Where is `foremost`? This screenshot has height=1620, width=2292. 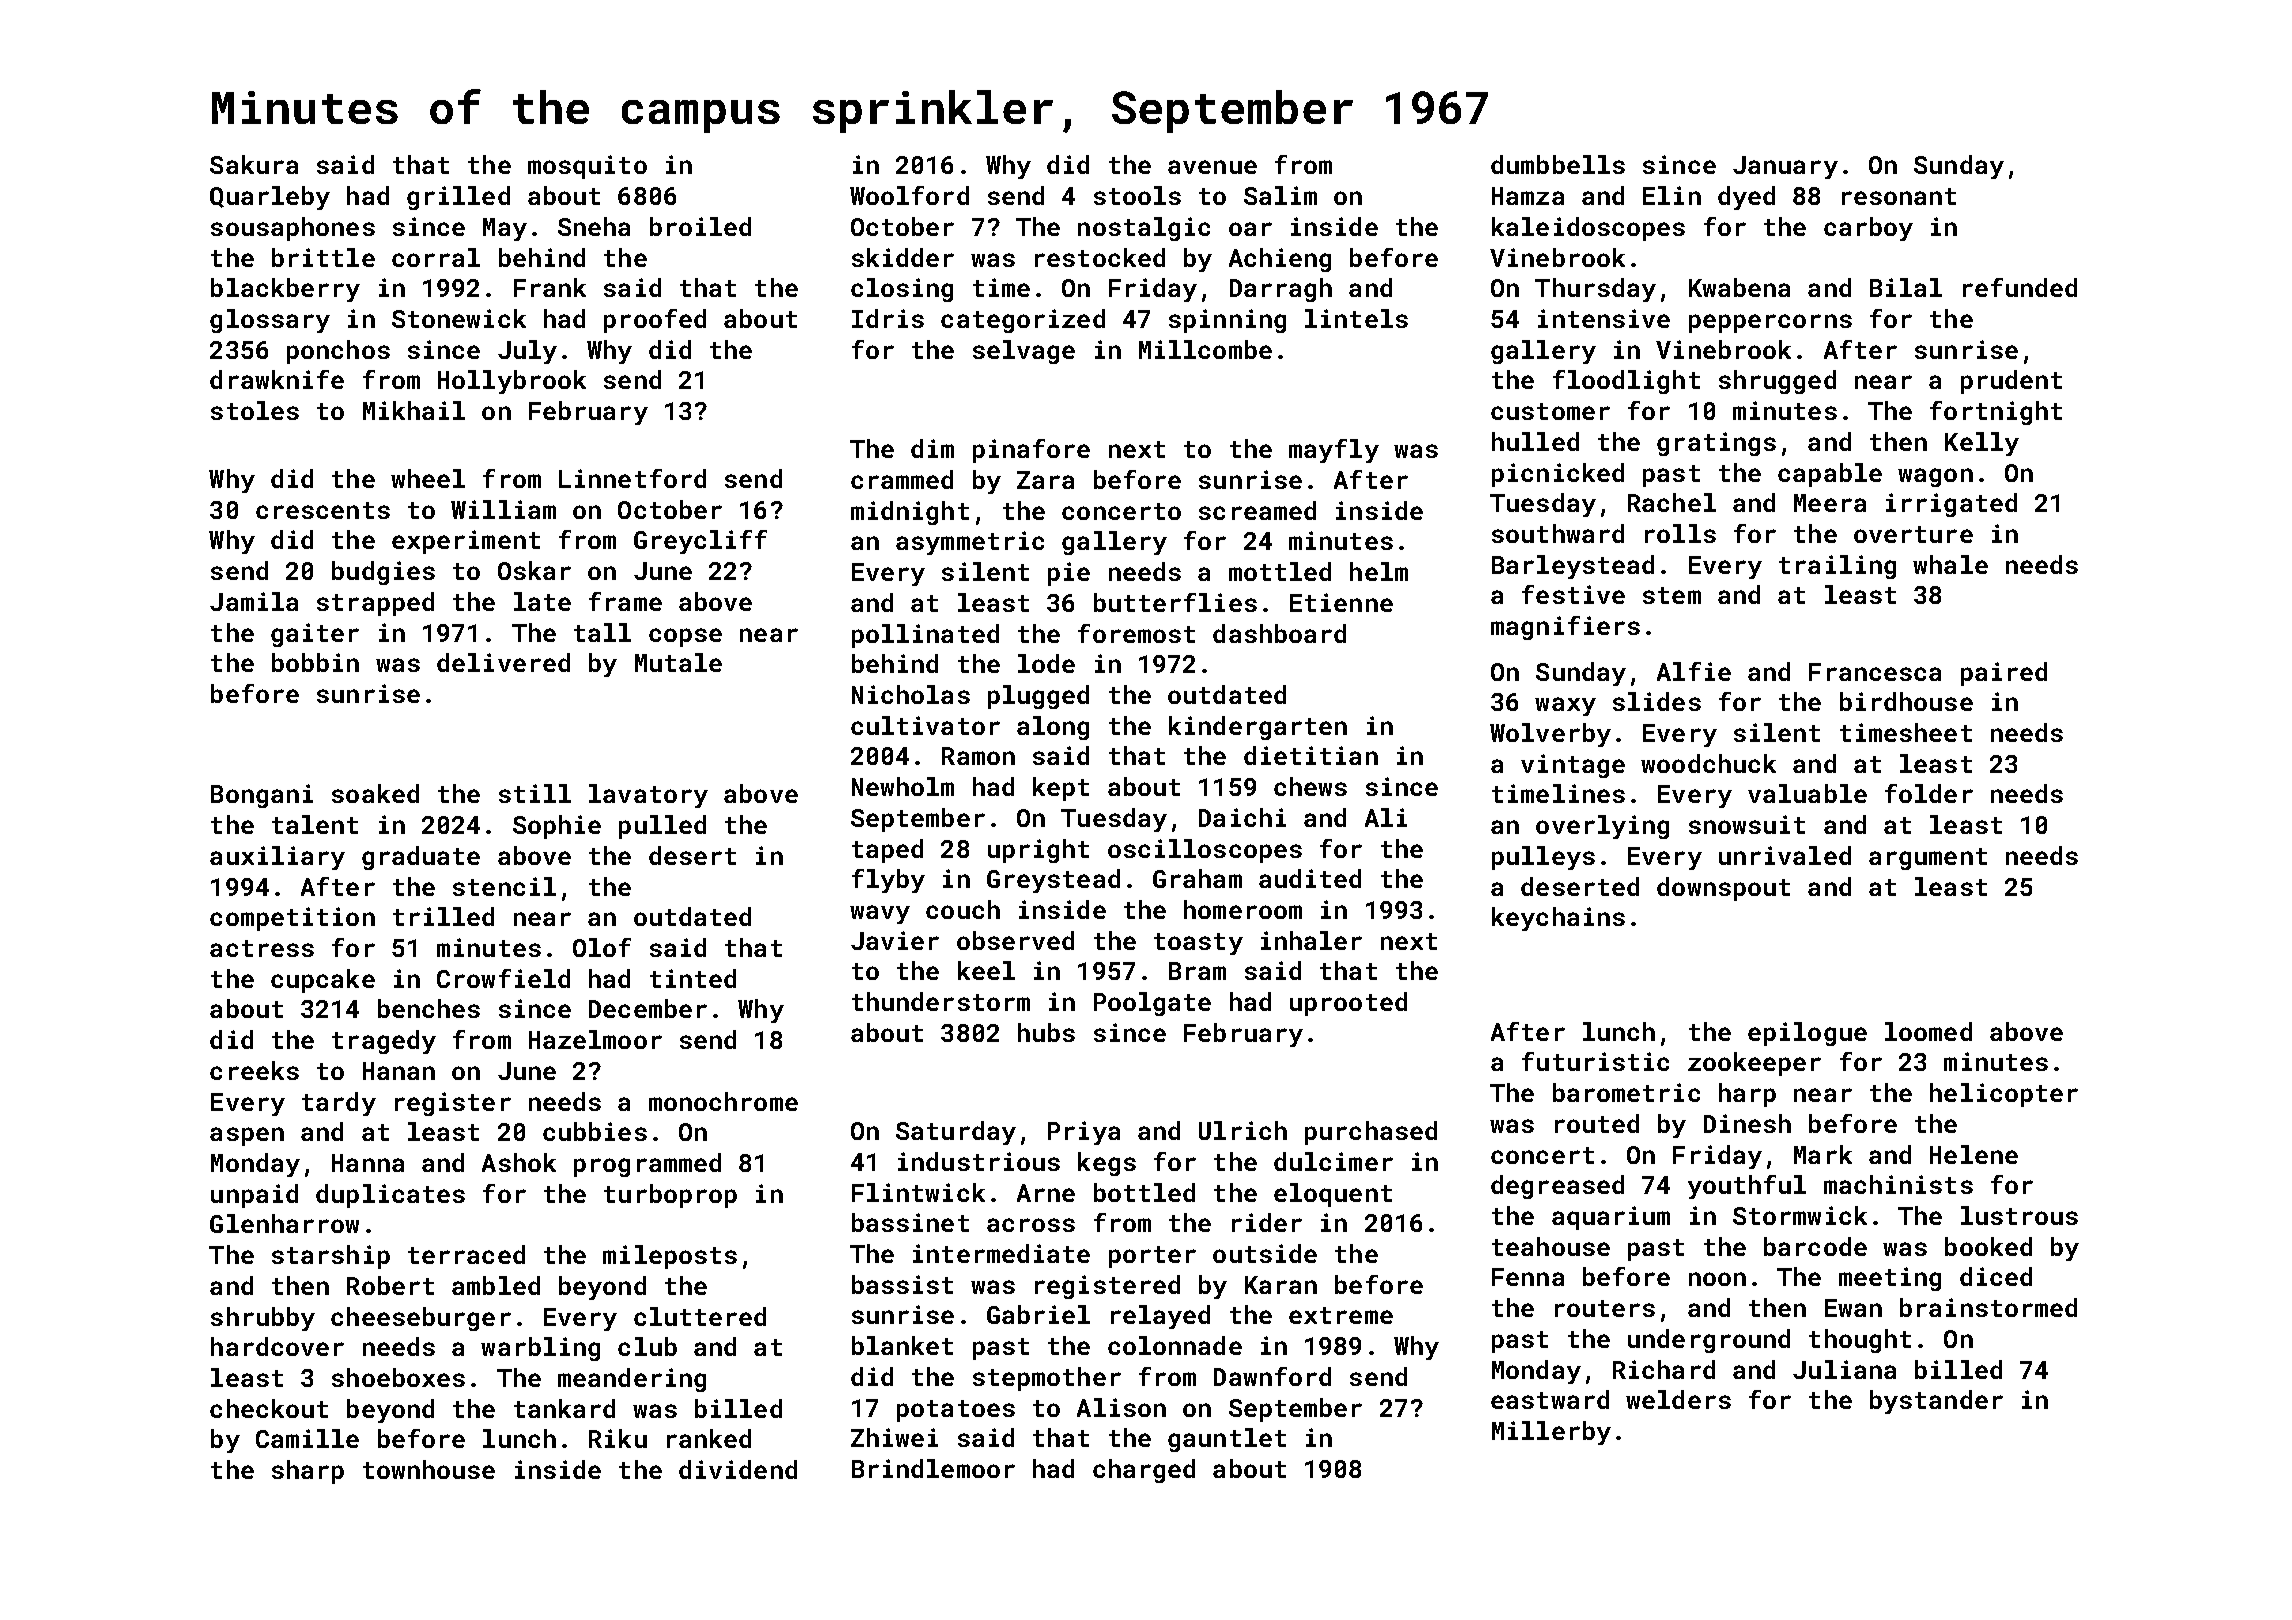 foremost is located at coordinates (1136, 633).
